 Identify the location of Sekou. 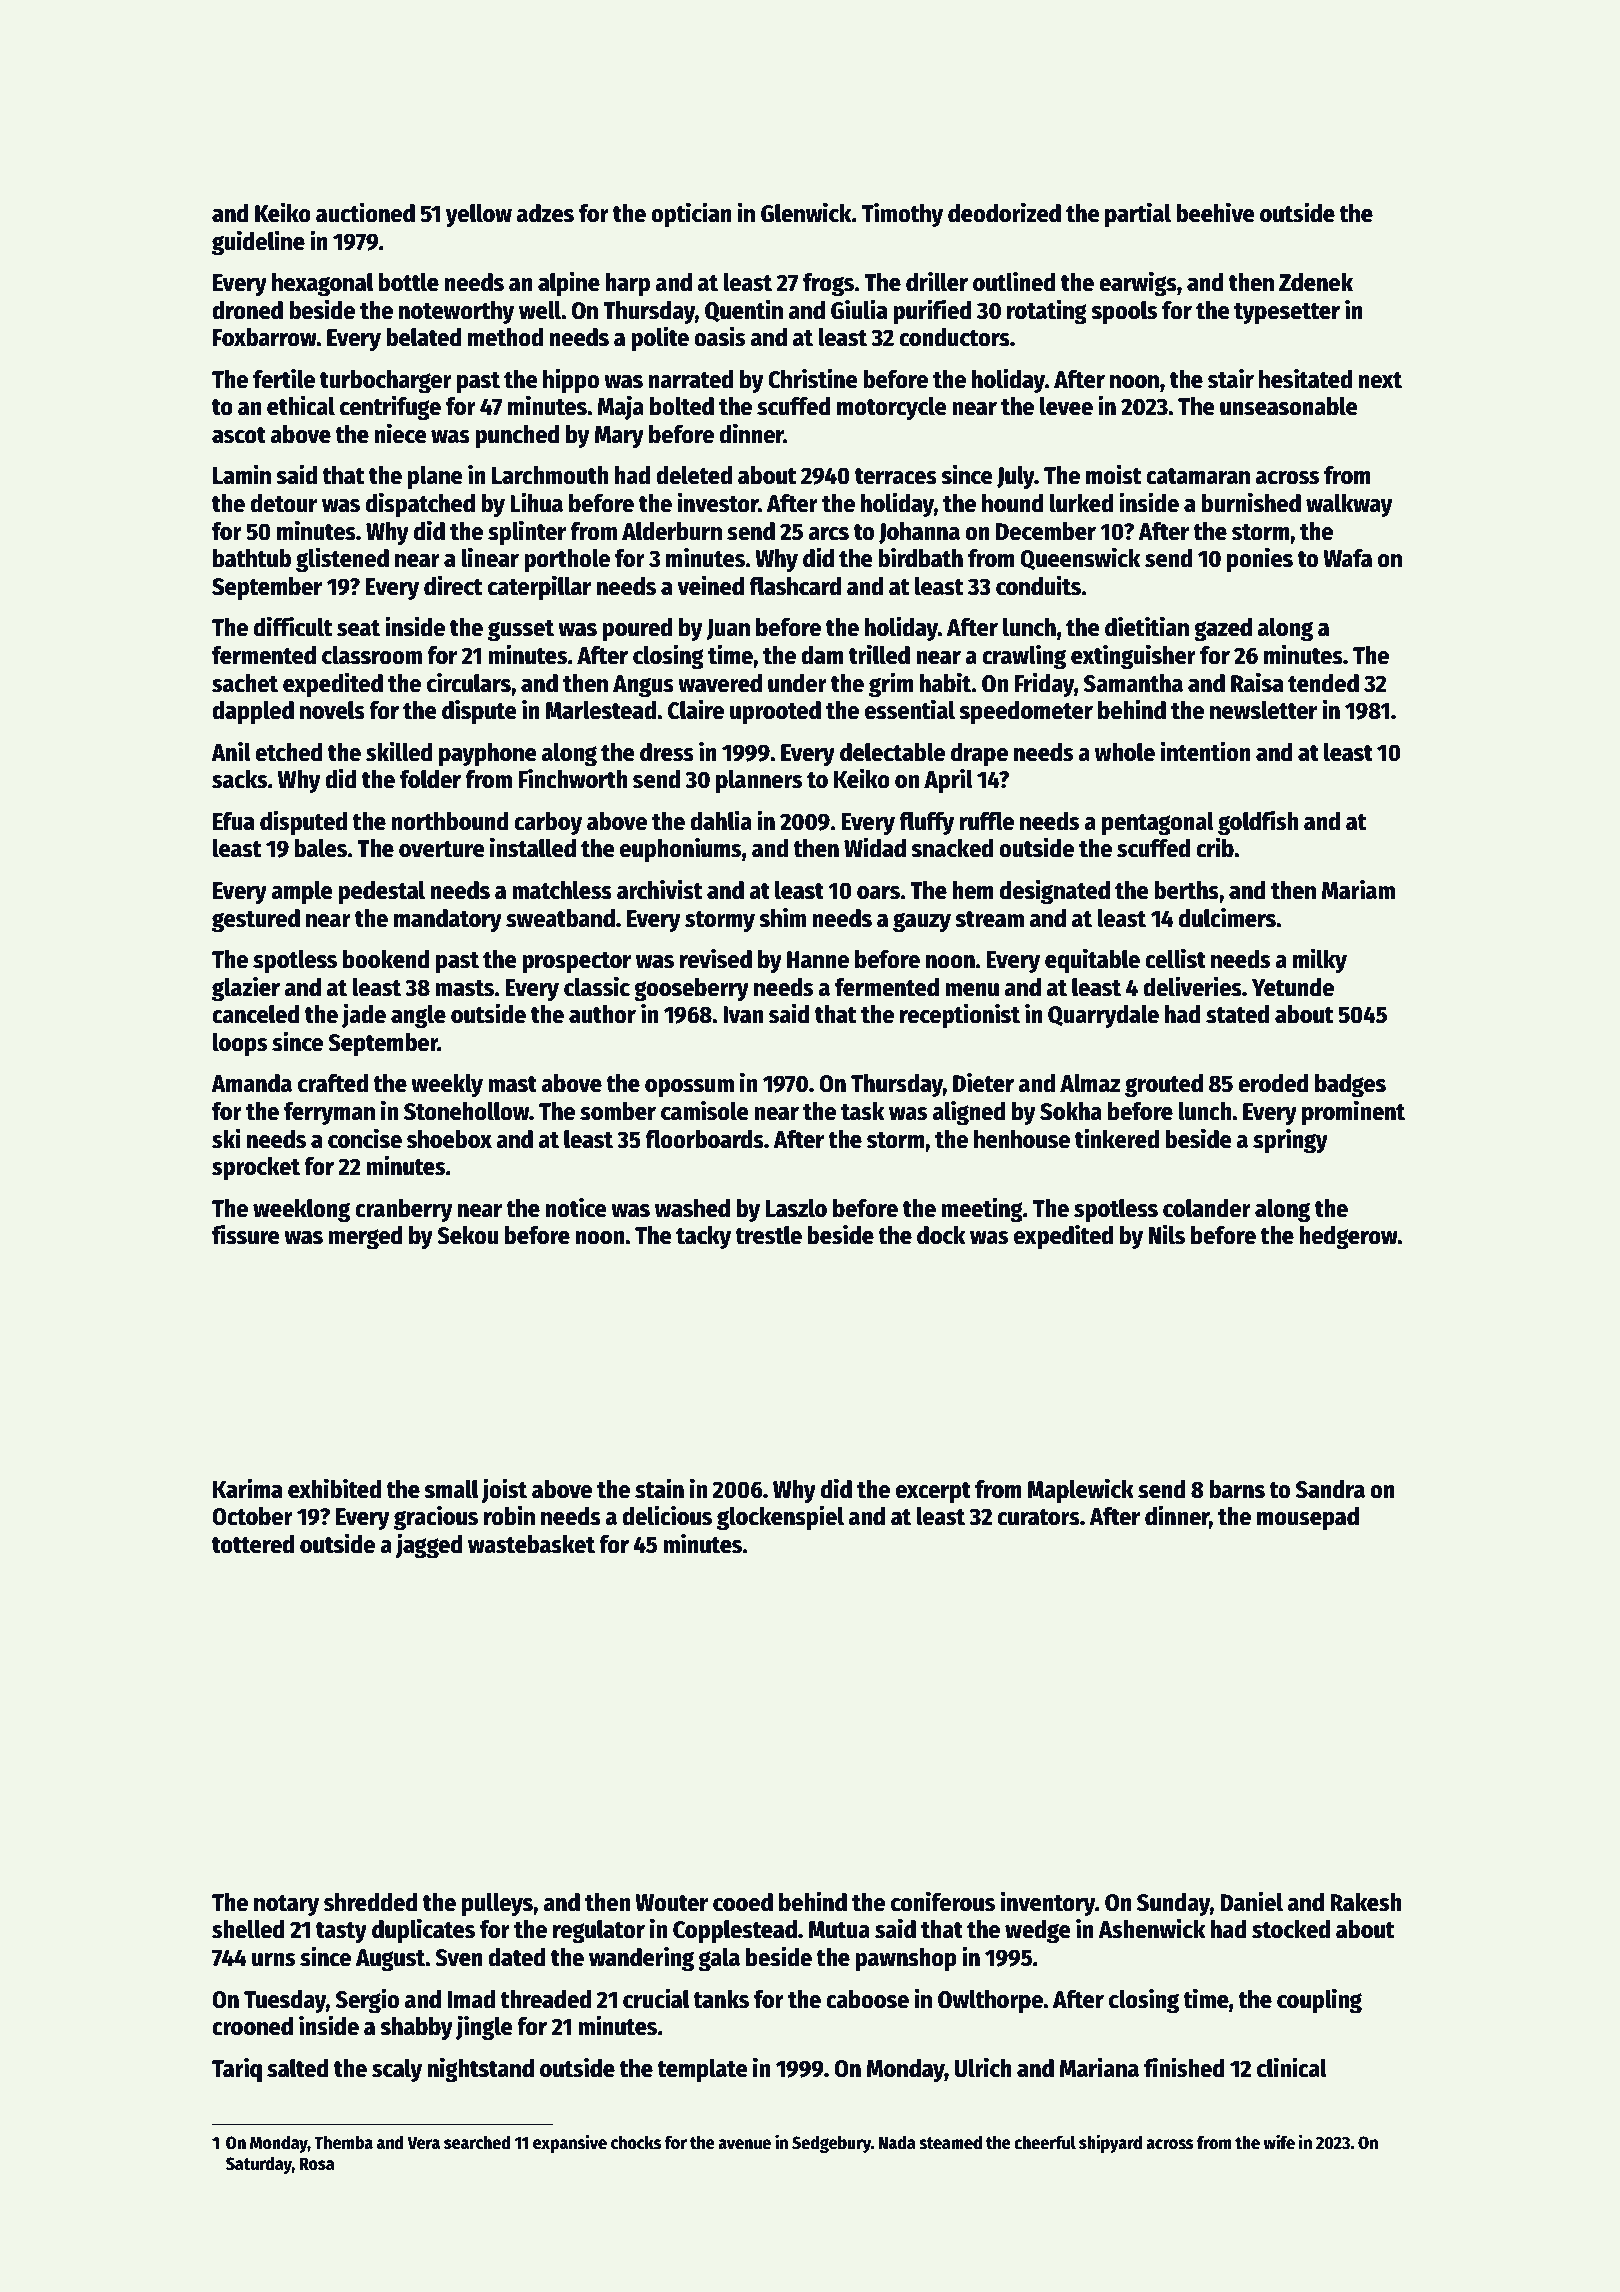
(467, 1235).
